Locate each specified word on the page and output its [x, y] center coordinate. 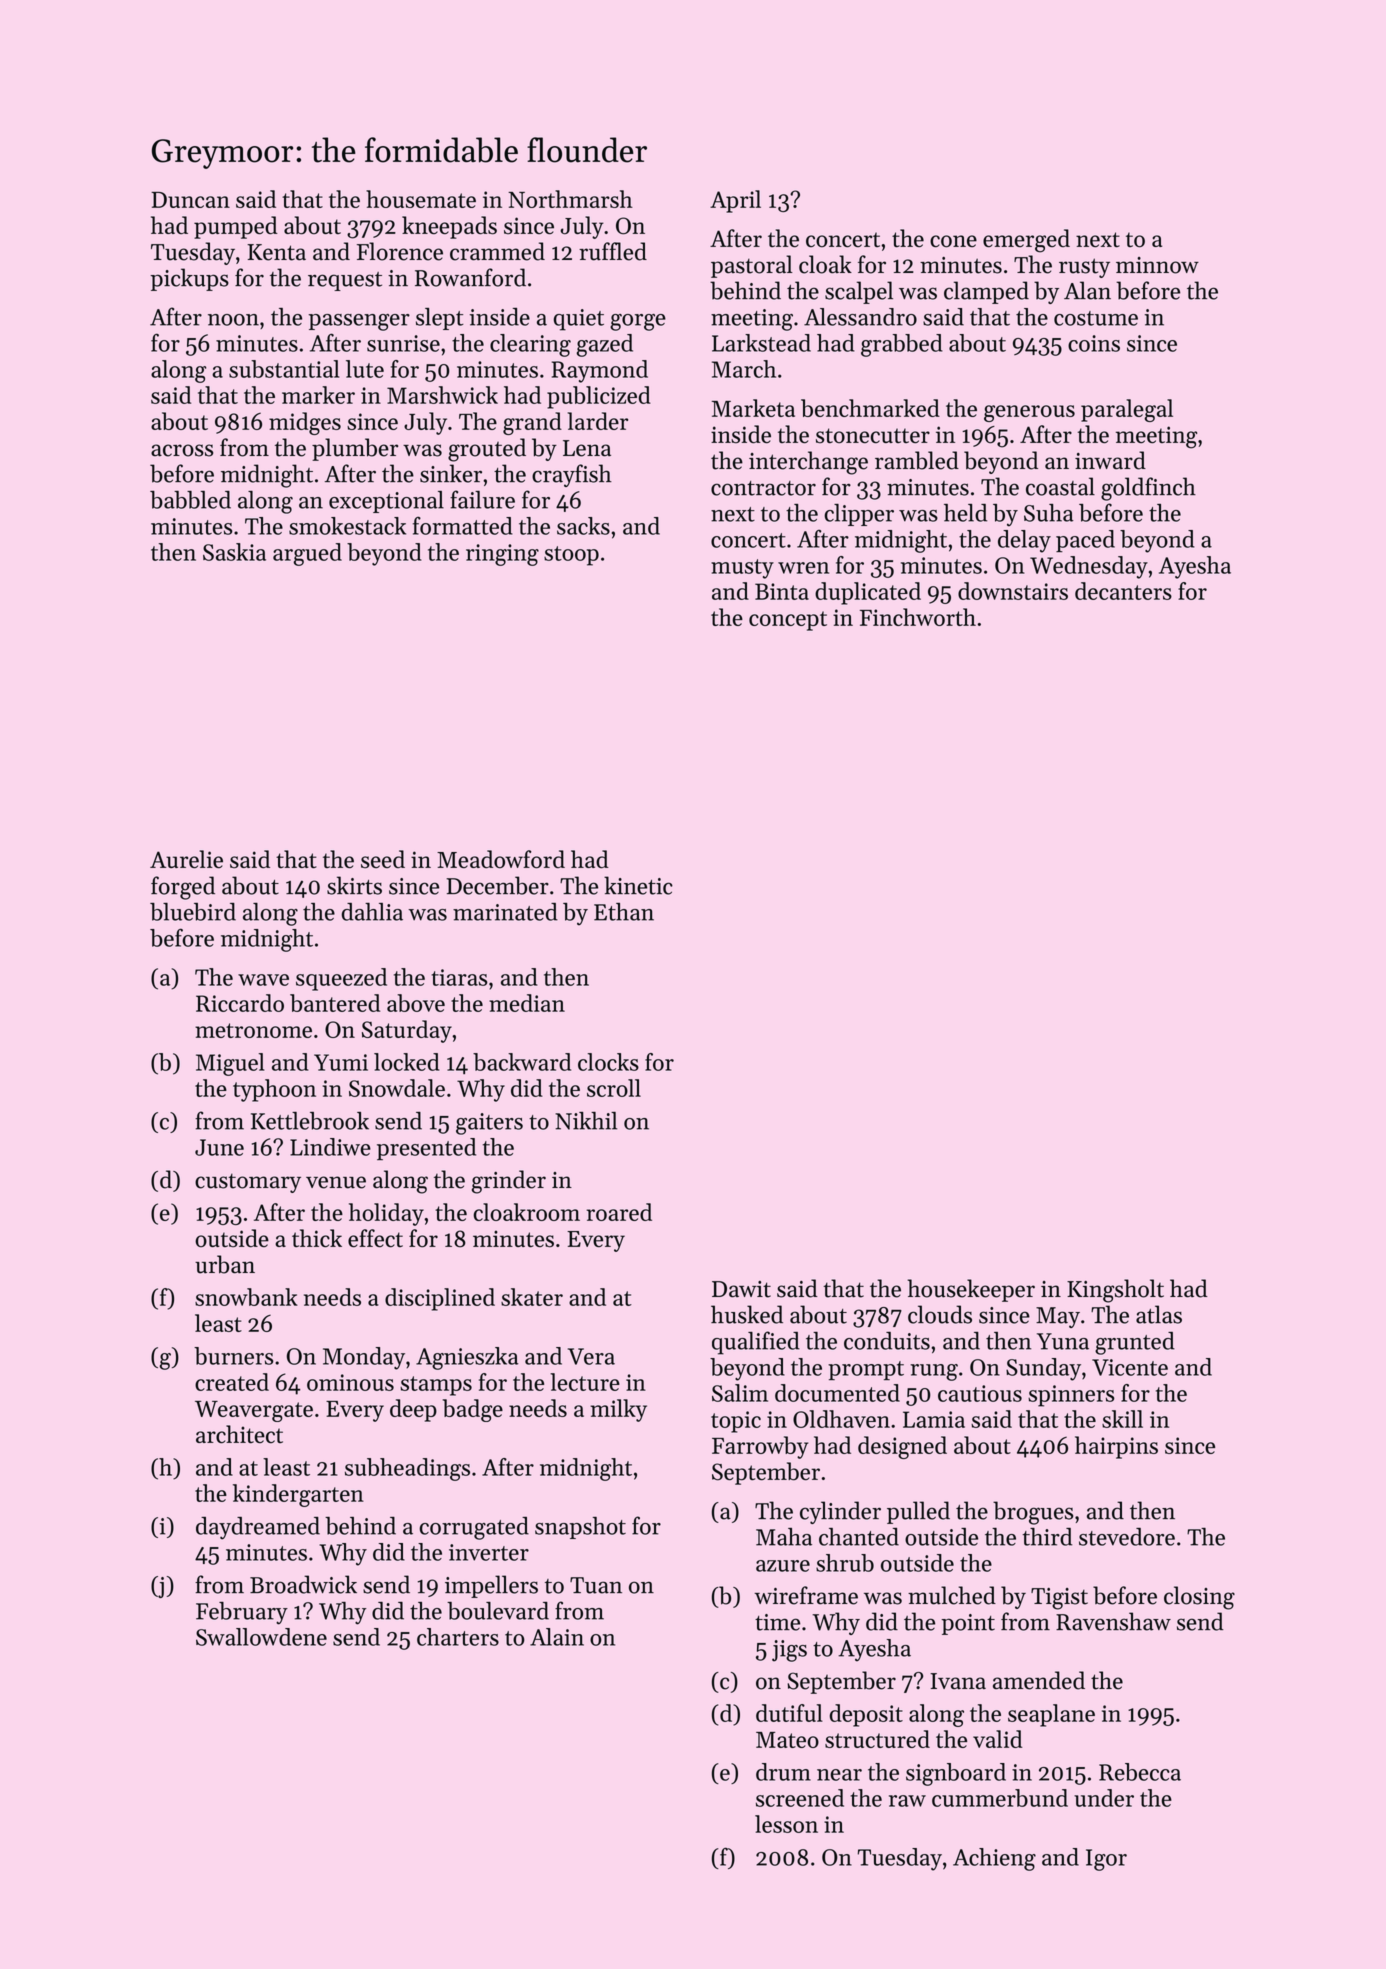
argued [307, 554]
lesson [786, 1824]
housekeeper [971, 1290]
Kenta [276, 252]
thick [317, 1238]
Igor [1106, 1860]
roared [619, 1212]
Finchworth [918, 617]
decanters [1123, 591]
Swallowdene [261, 1637]
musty [742, 569]
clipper [859, 515]
